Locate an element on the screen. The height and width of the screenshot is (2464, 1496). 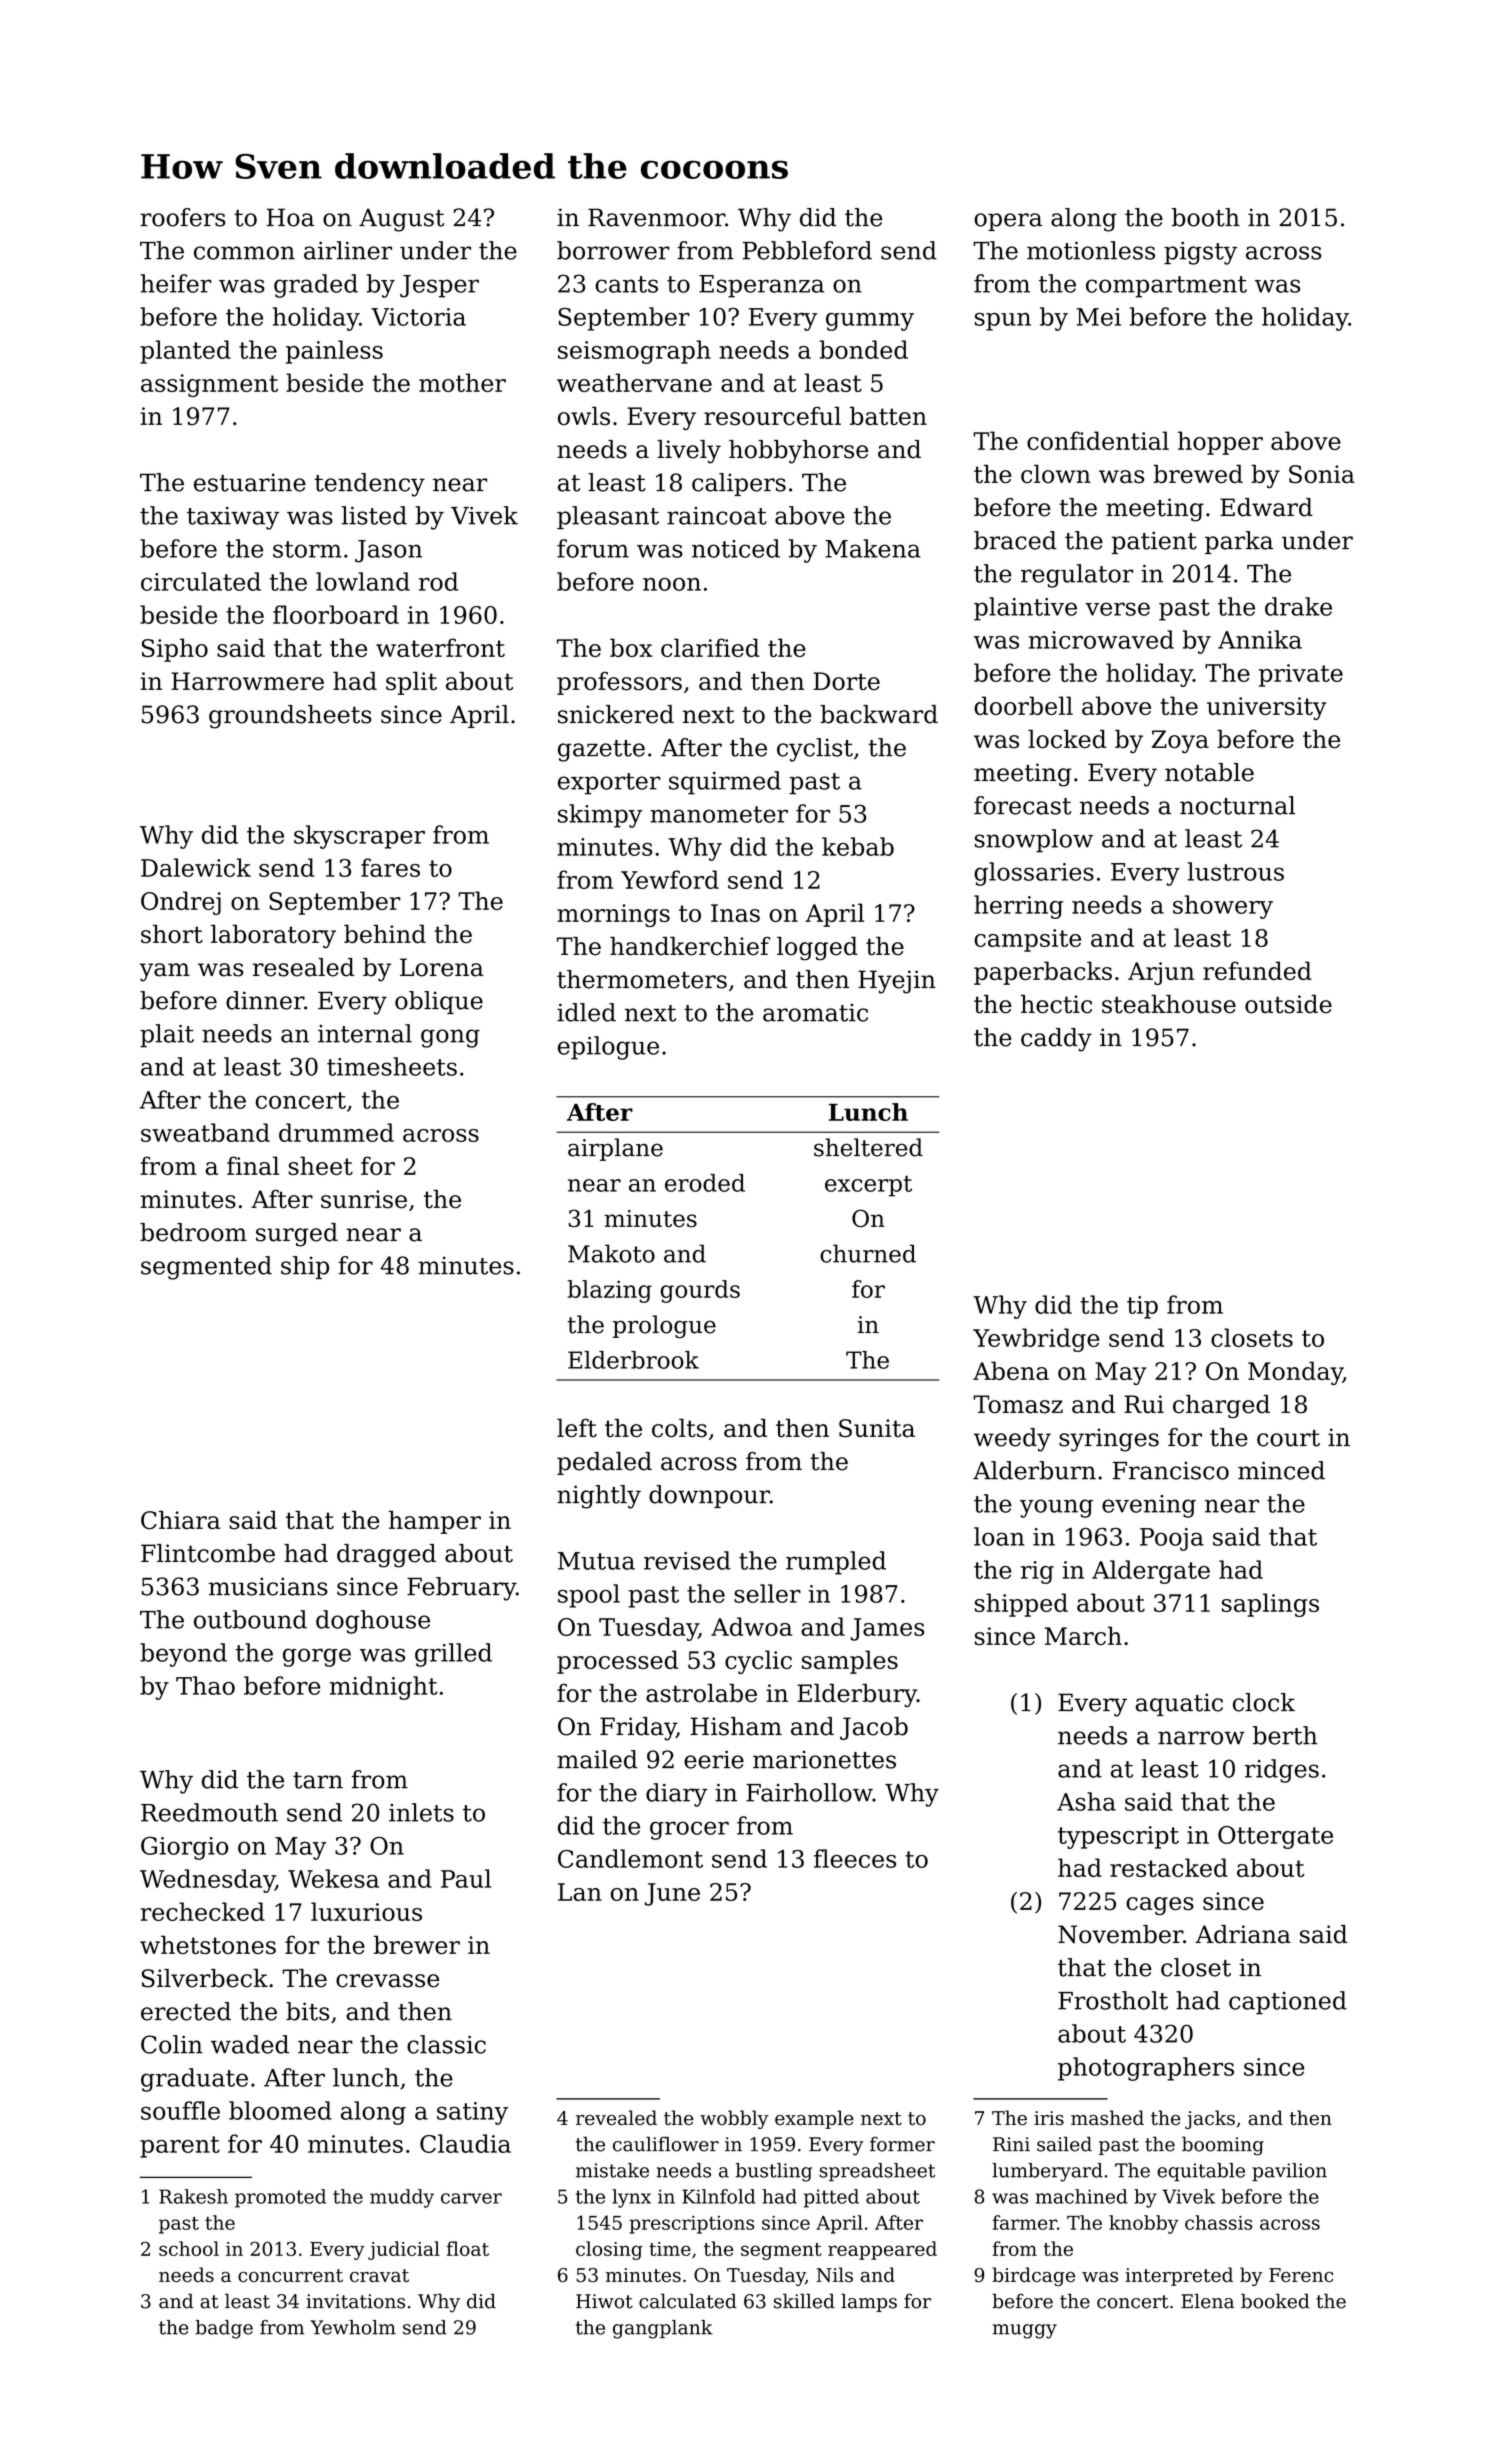
booth is located at coordinates (1206, 217).
